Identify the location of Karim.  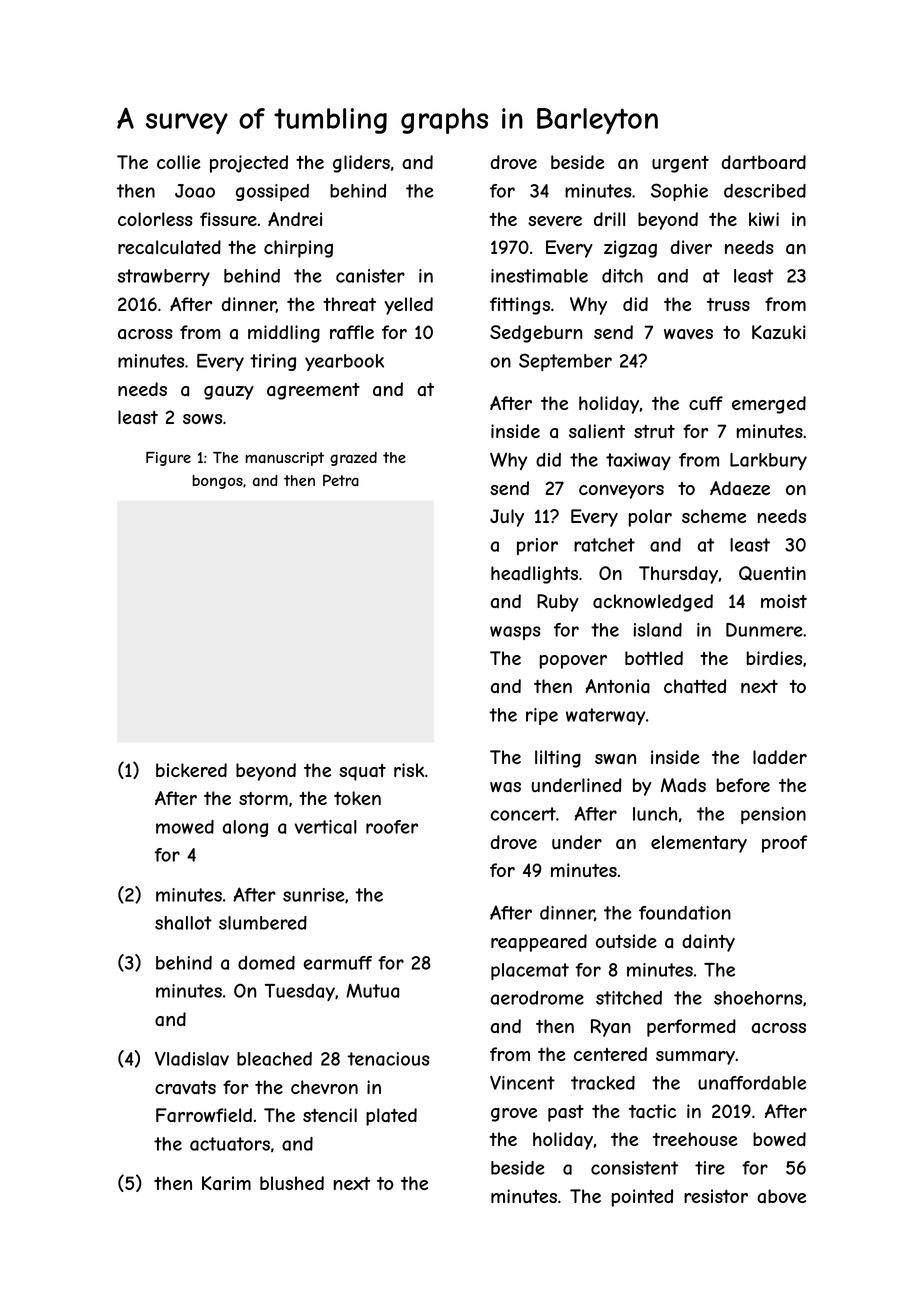
(226, 1183).
